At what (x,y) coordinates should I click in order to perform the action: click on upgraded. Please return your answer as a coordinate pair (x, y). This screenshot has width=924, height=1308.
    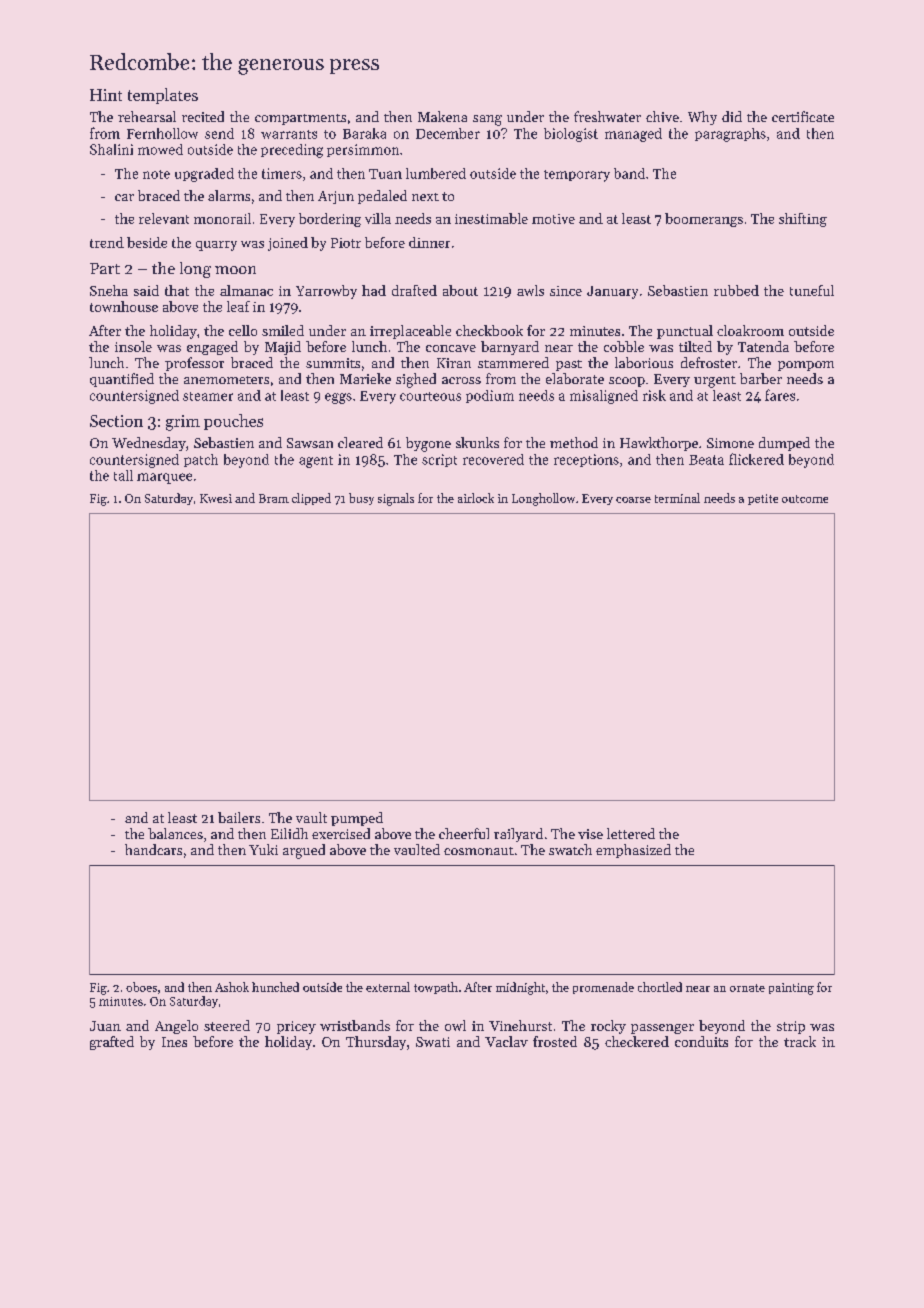
    Looking at the image, I should click on (204, 175).
